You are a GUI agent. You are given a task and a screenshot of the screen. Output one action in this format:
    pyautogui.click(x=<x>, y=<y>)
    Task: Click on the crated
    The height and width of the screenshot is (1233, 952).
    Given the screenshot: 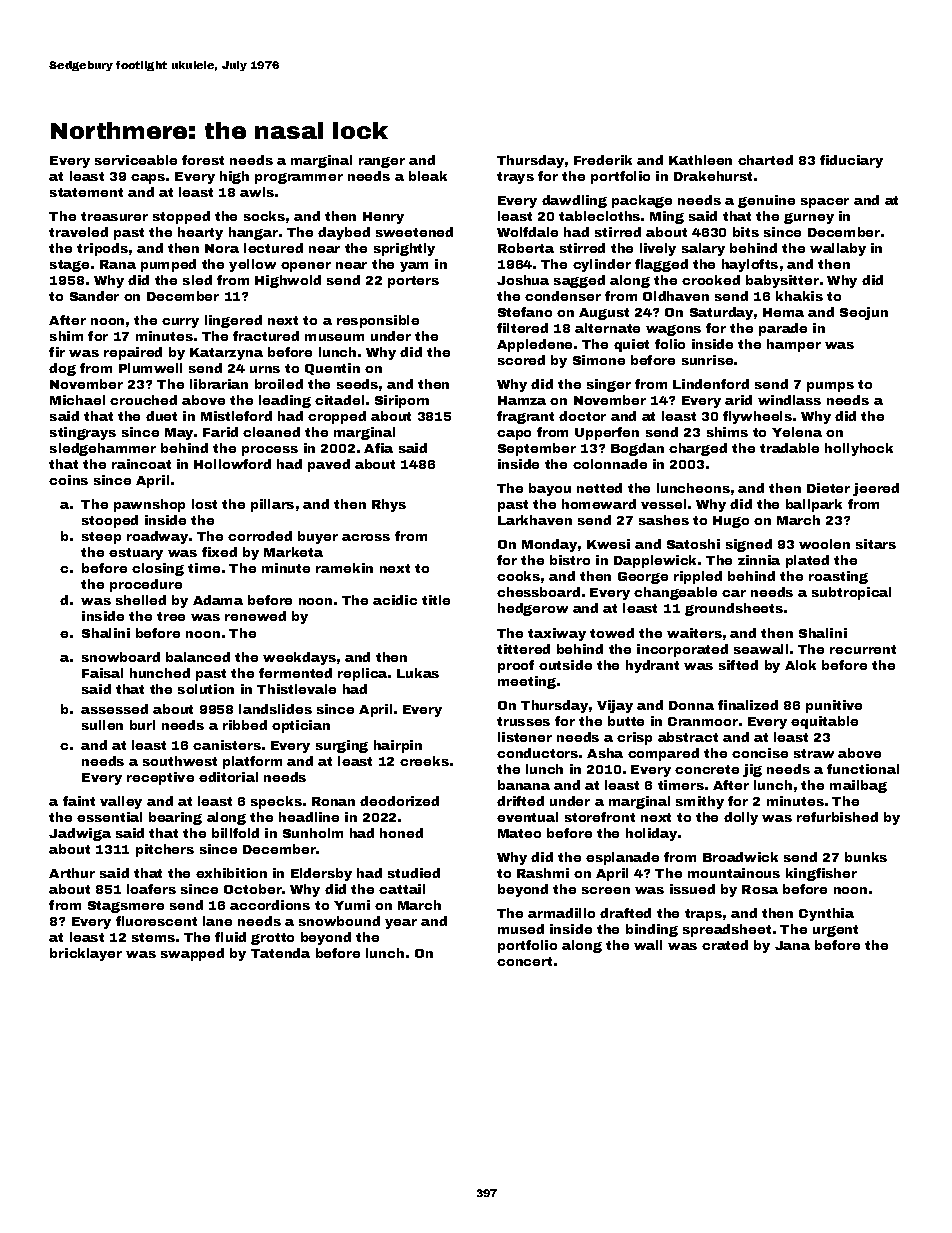 What is the action you would take?
    pyautogui.click(x=725, y=945)
